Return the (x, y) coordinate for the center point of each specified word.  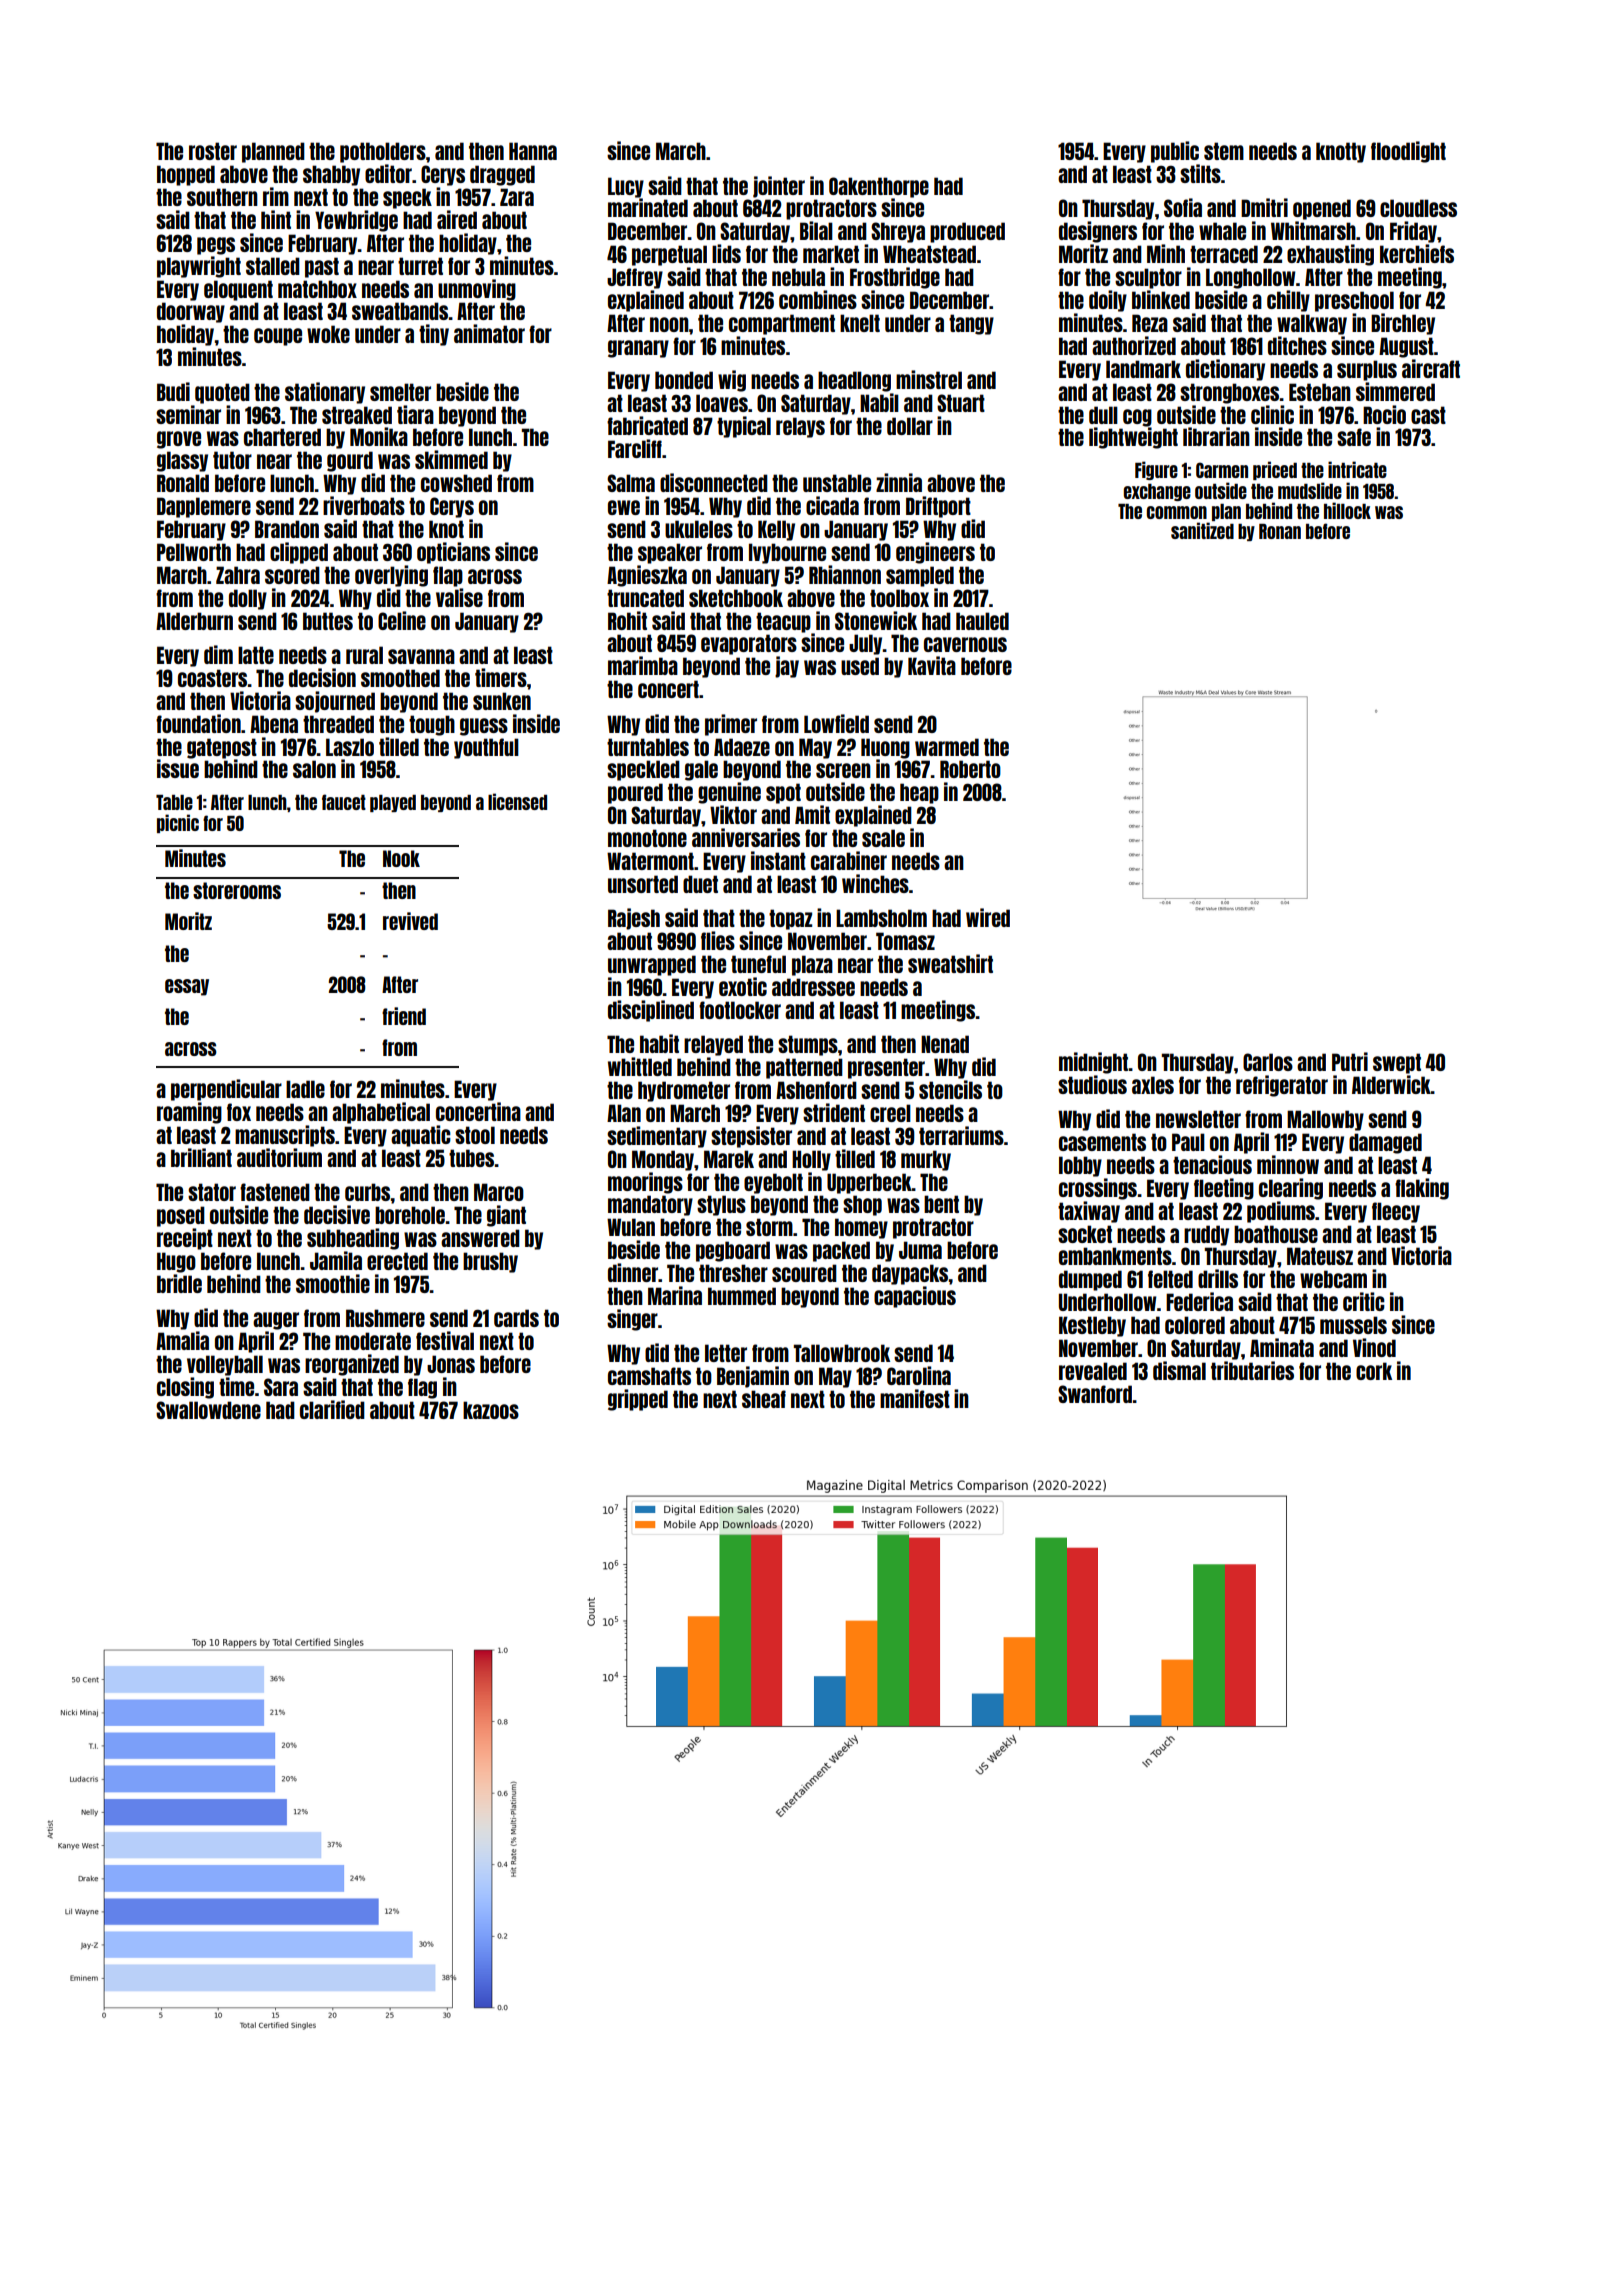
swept (1397, 1063)
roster (213, 151)
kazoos (491, 1410)
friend (404, 1016)
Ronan (1280, 531)
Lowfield (836, 723)
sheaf (764, 1399)
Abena (274, 724)
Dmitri (1264, 207)
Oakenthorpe (879, 187)
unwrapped (652, 965)
